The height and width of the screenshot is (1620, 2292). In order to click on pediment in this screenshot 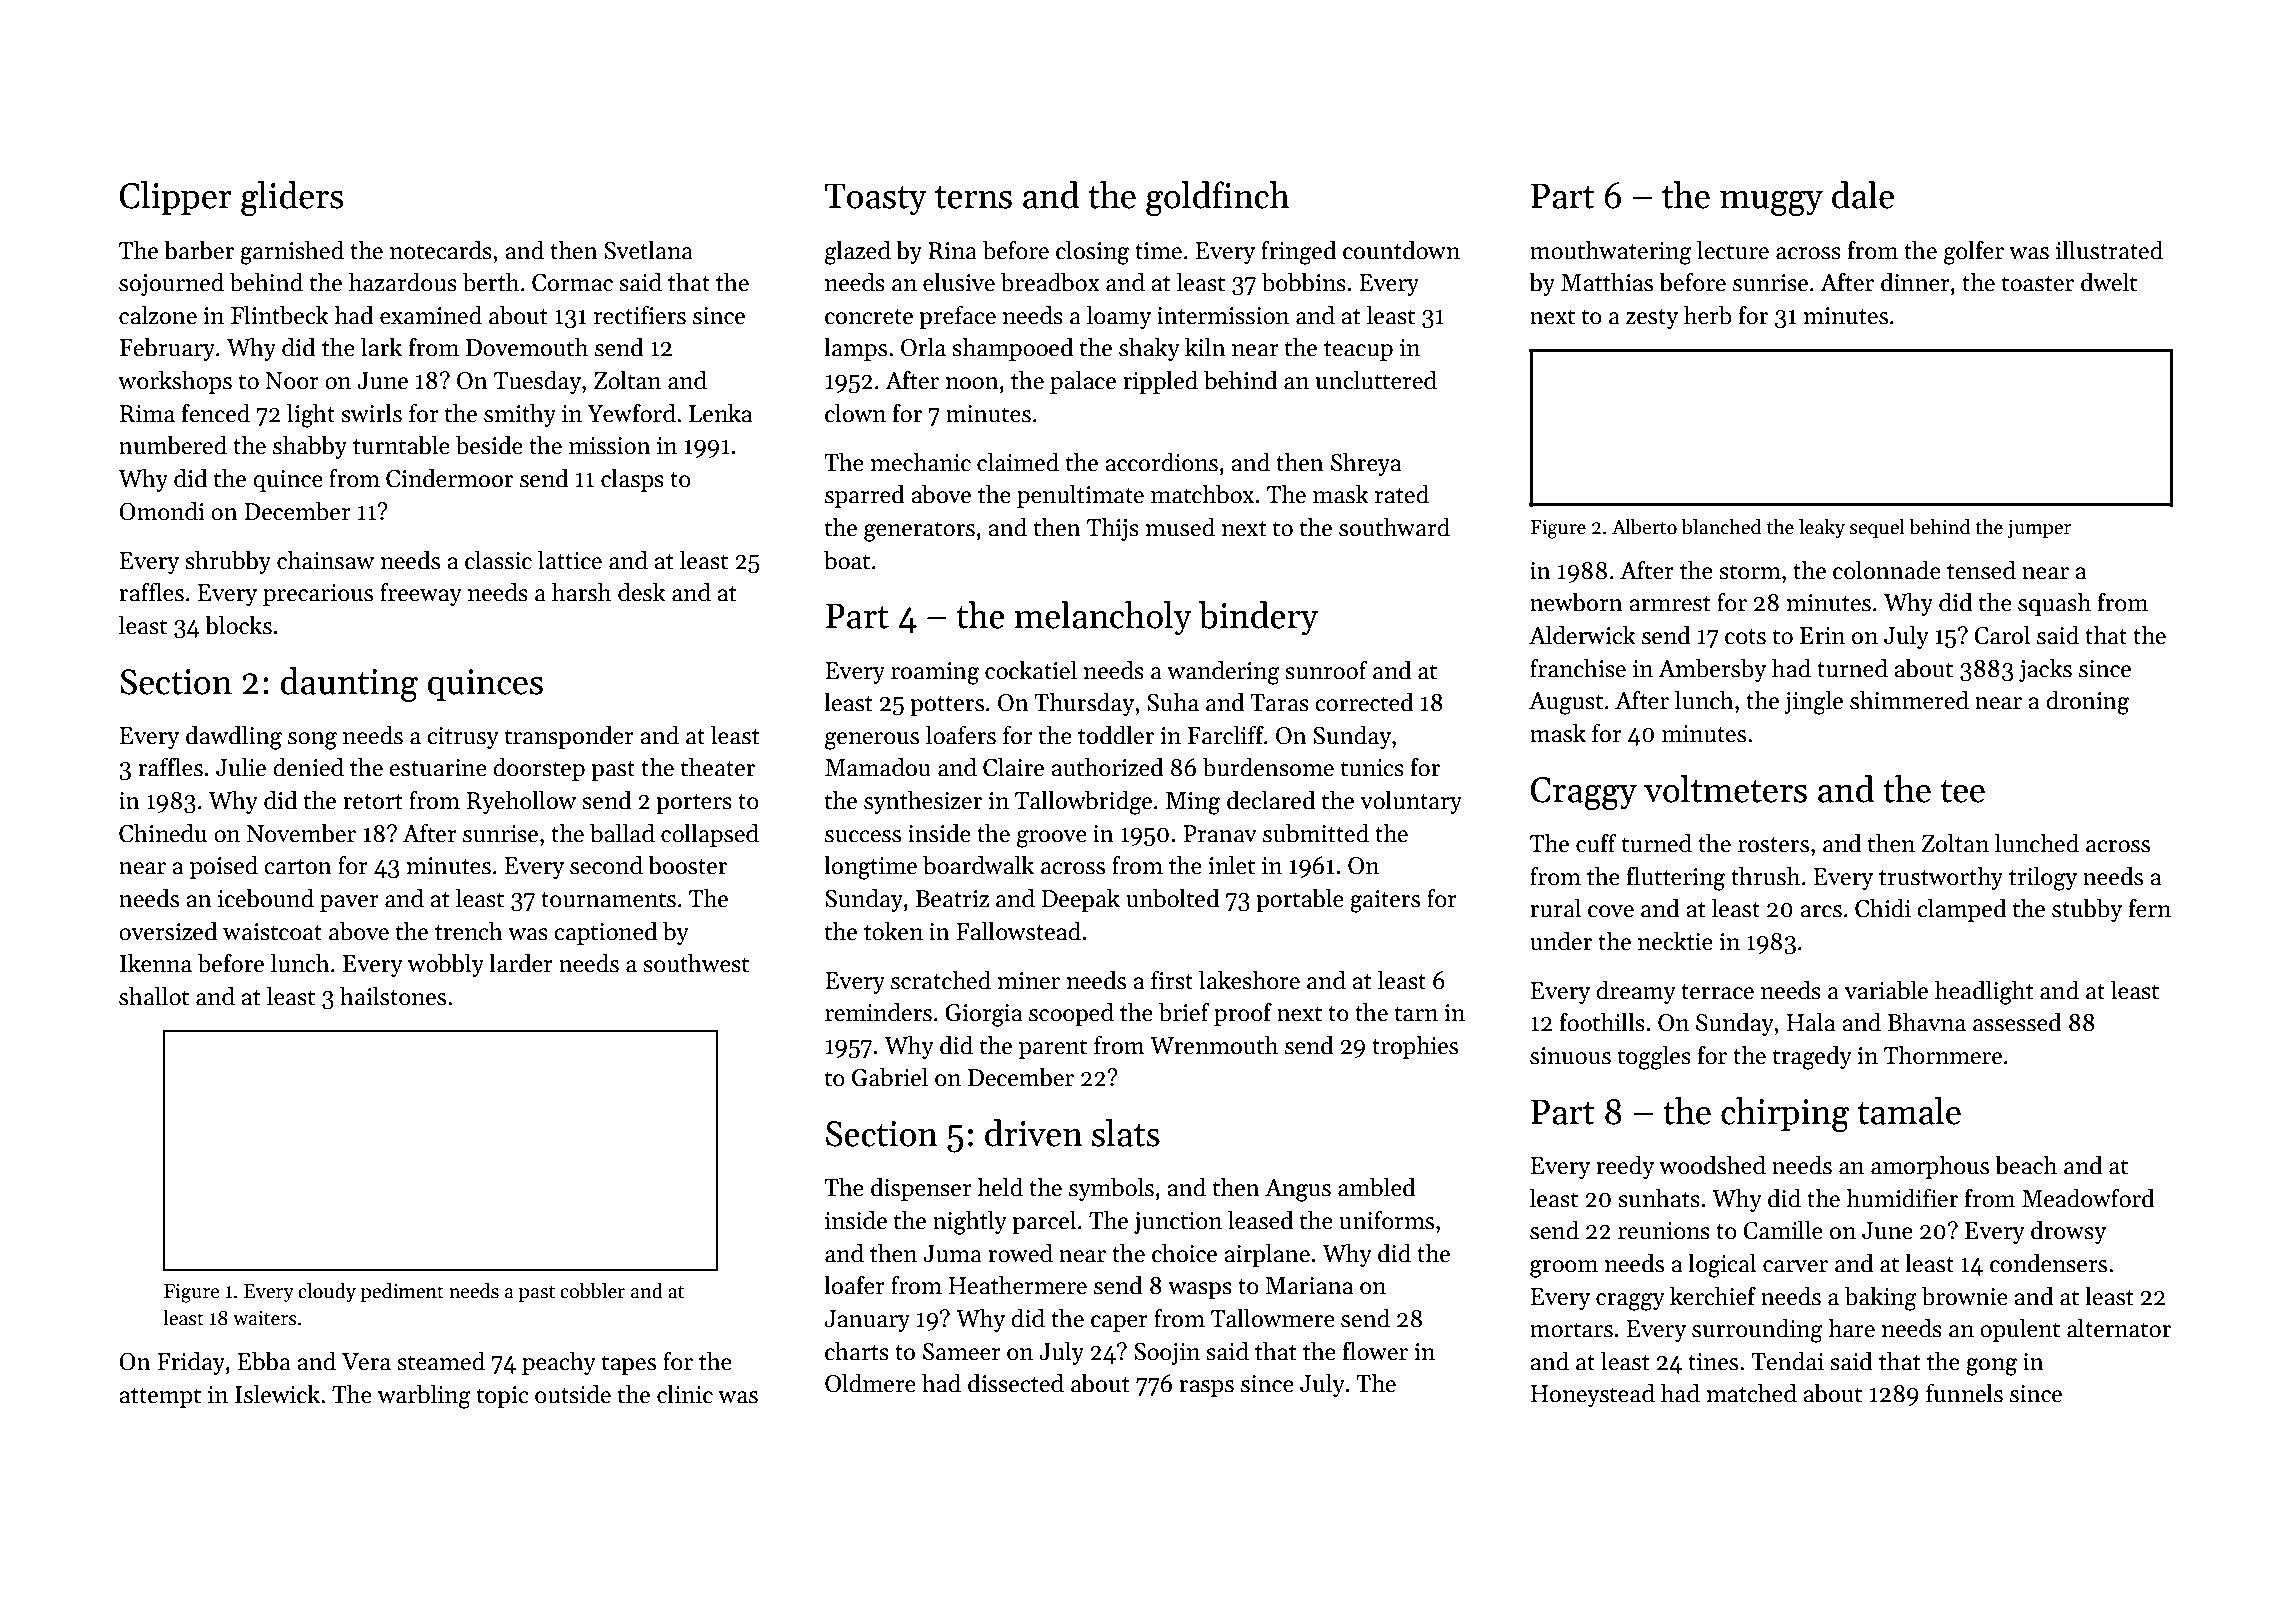, I will do `click(402, 1292)`.
